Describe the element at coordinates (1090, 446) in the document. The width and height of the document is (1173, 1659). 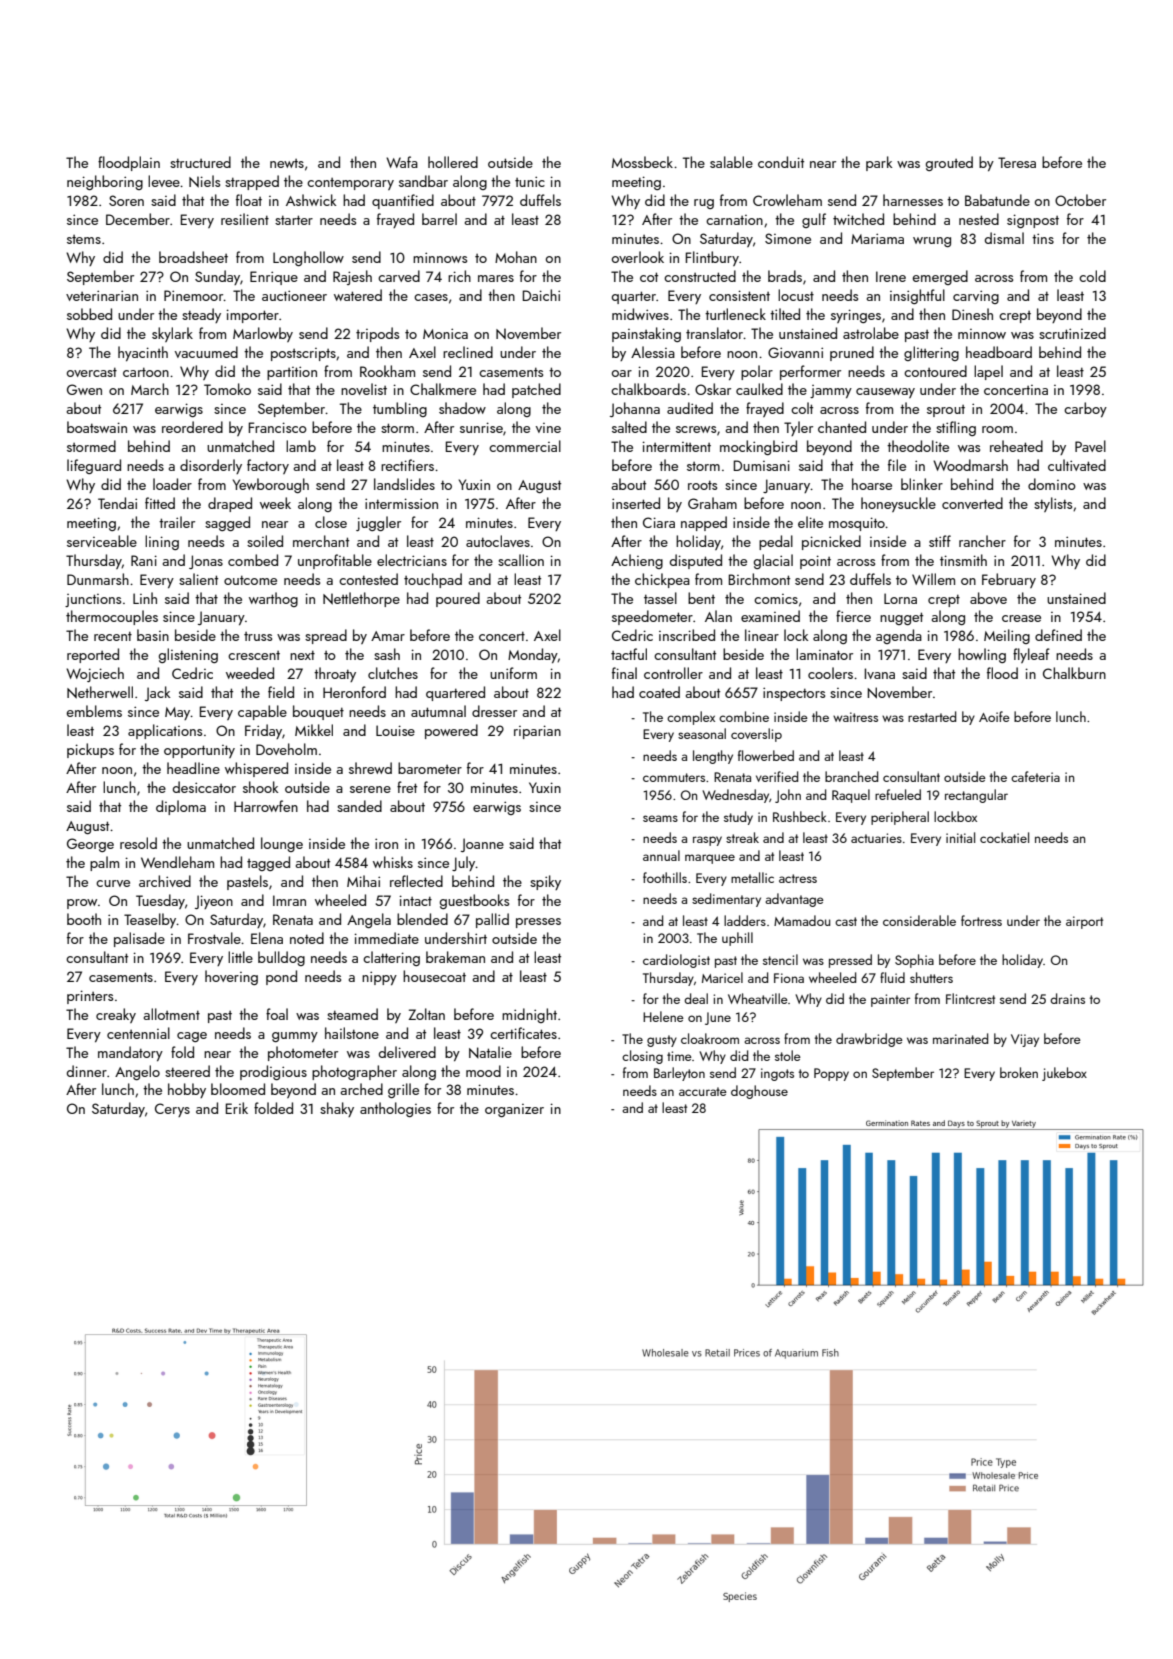
I see `Pavel` at that location.
